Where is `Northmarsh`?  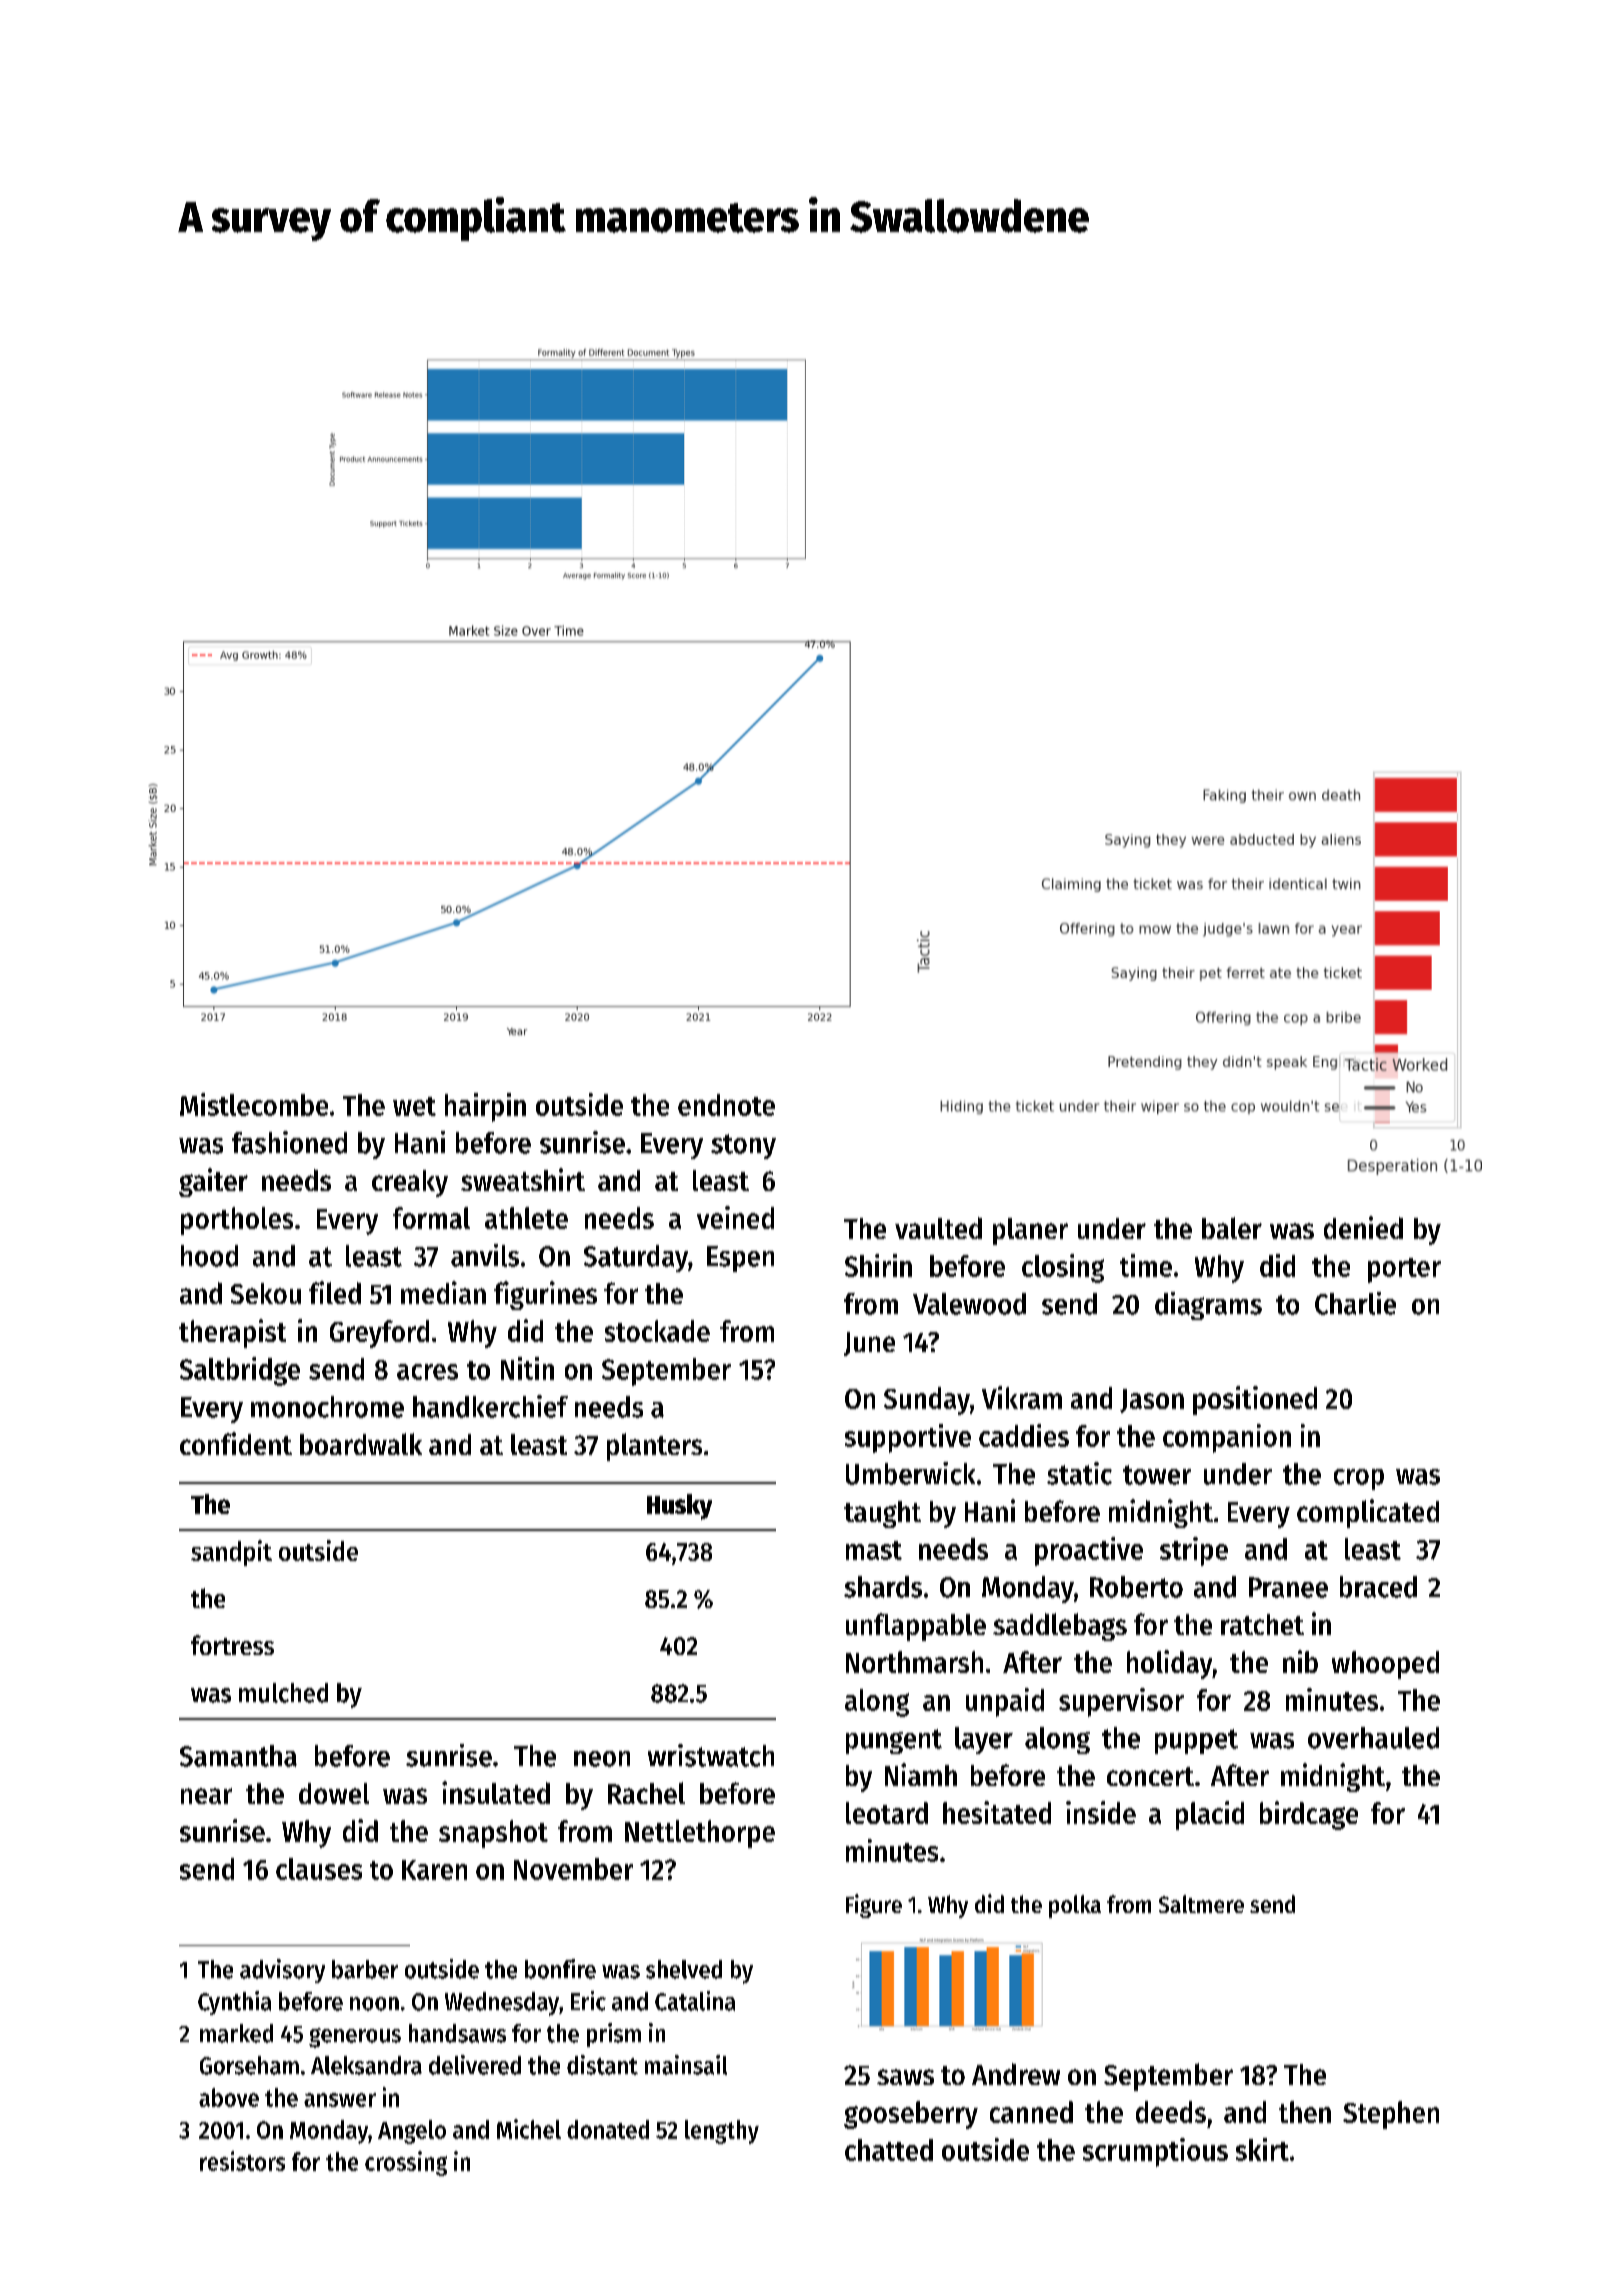 Northmarsh is located at coordinates (914, 1662).
